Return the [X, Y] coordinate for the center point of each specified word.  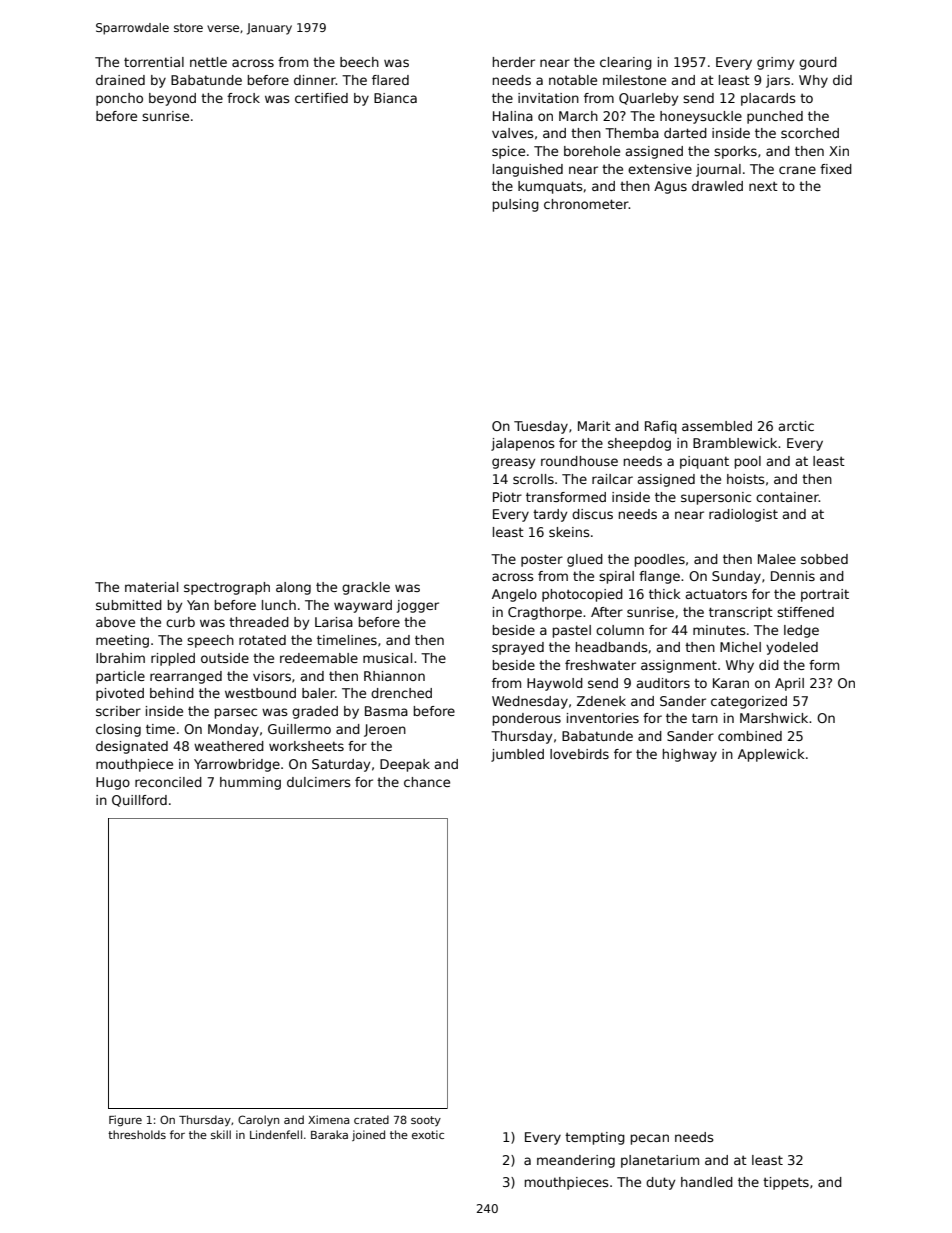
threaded [259, 622]
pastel [572, 631]
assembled [717, 426]
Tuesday [541, 427]
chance [427, 782]
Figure [125, 1120]
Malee [777, 559]
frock [243, 98]
